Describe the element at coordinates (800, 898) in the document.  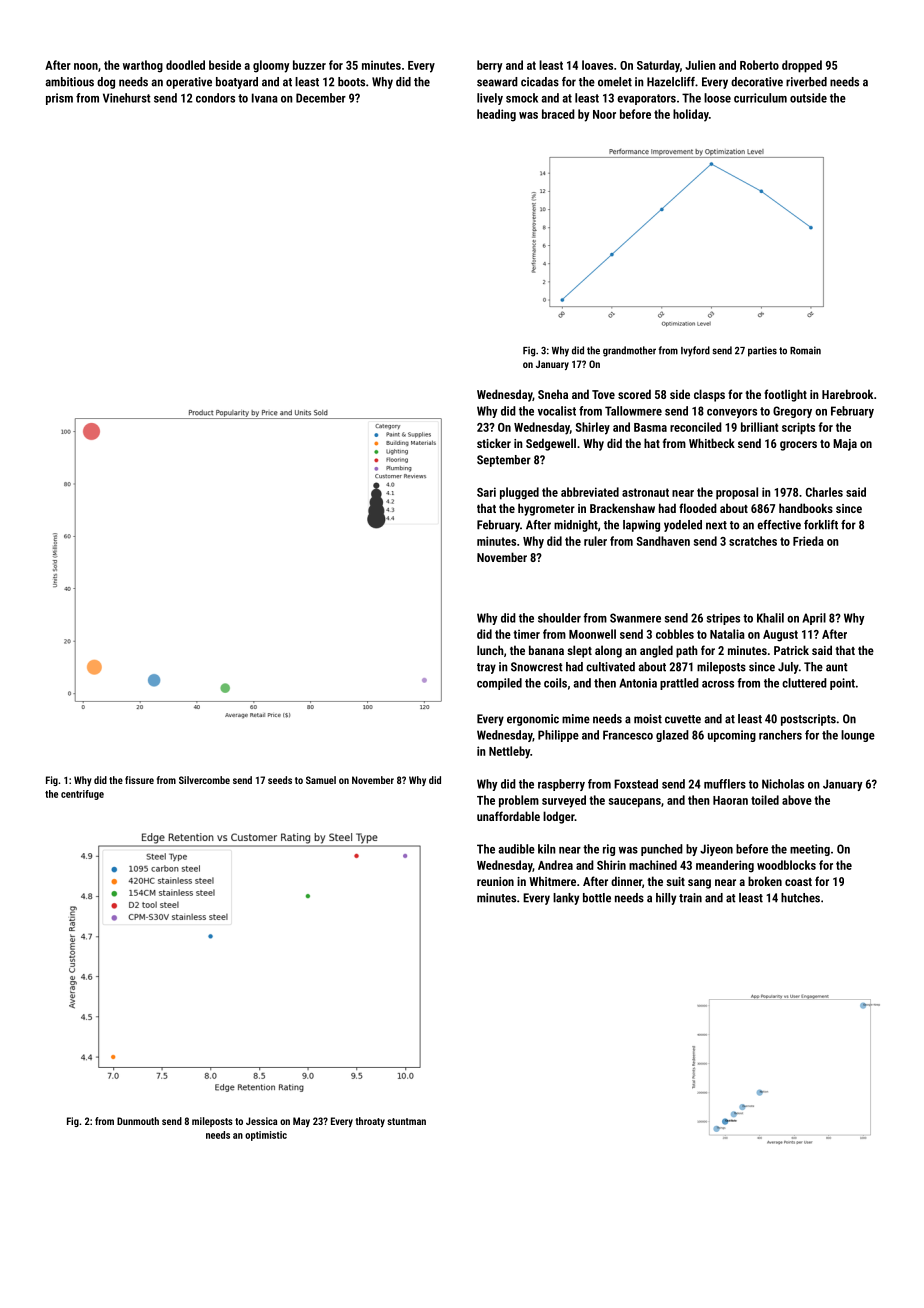
I see `hutches` at that location.
